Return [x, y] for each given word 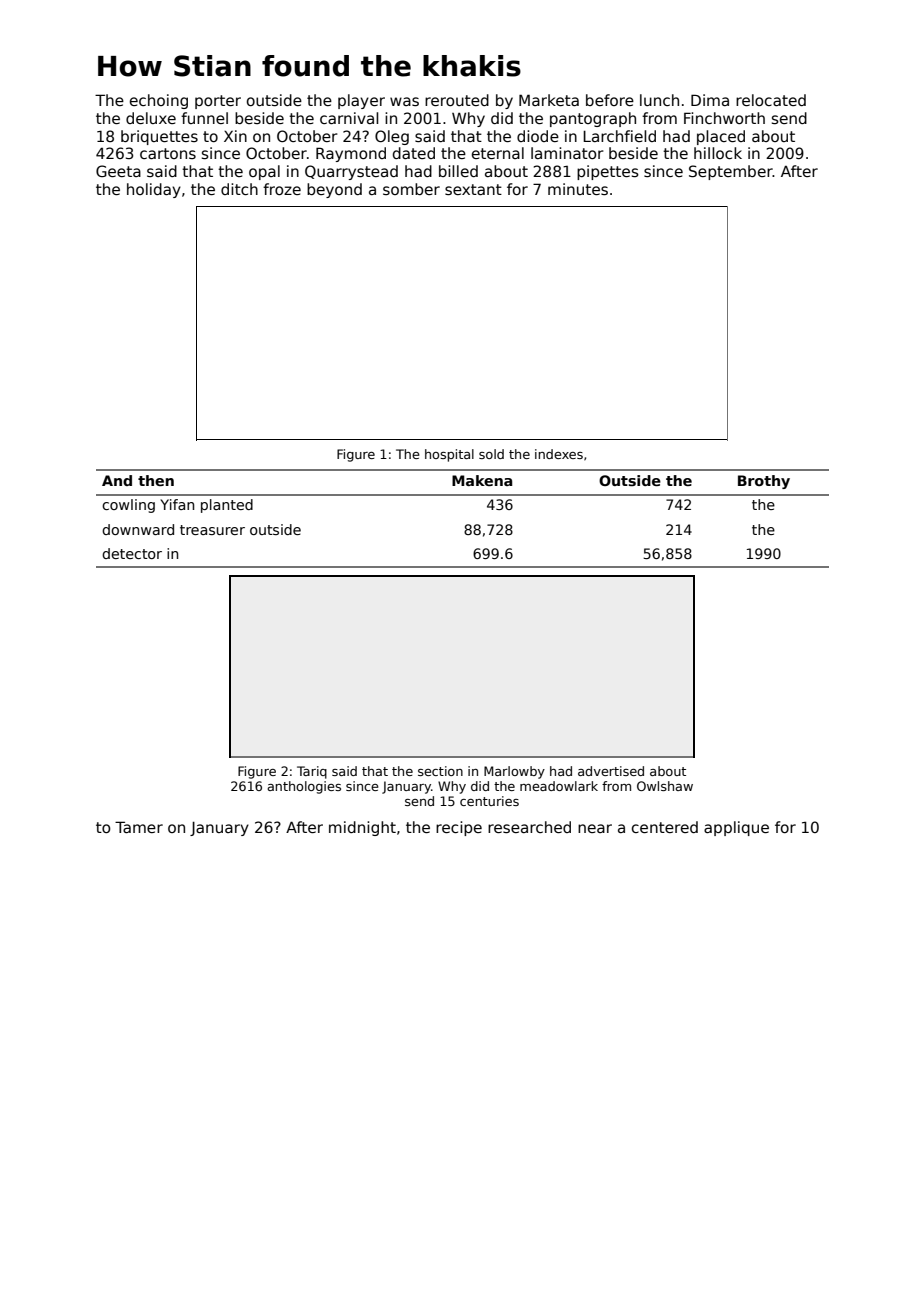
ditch [239, 189]
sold [491, 454]
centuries [489, 801]
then [156, 480]
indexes [559, 454]
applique [736, 828]
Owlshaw [665, 786]
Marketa [549, 100]
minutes [578, 189]
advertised [611, 771]
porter [218, 102]
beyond [334, 190]
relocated [771, 100]
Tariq [312, 772]
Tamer [139, 827]
